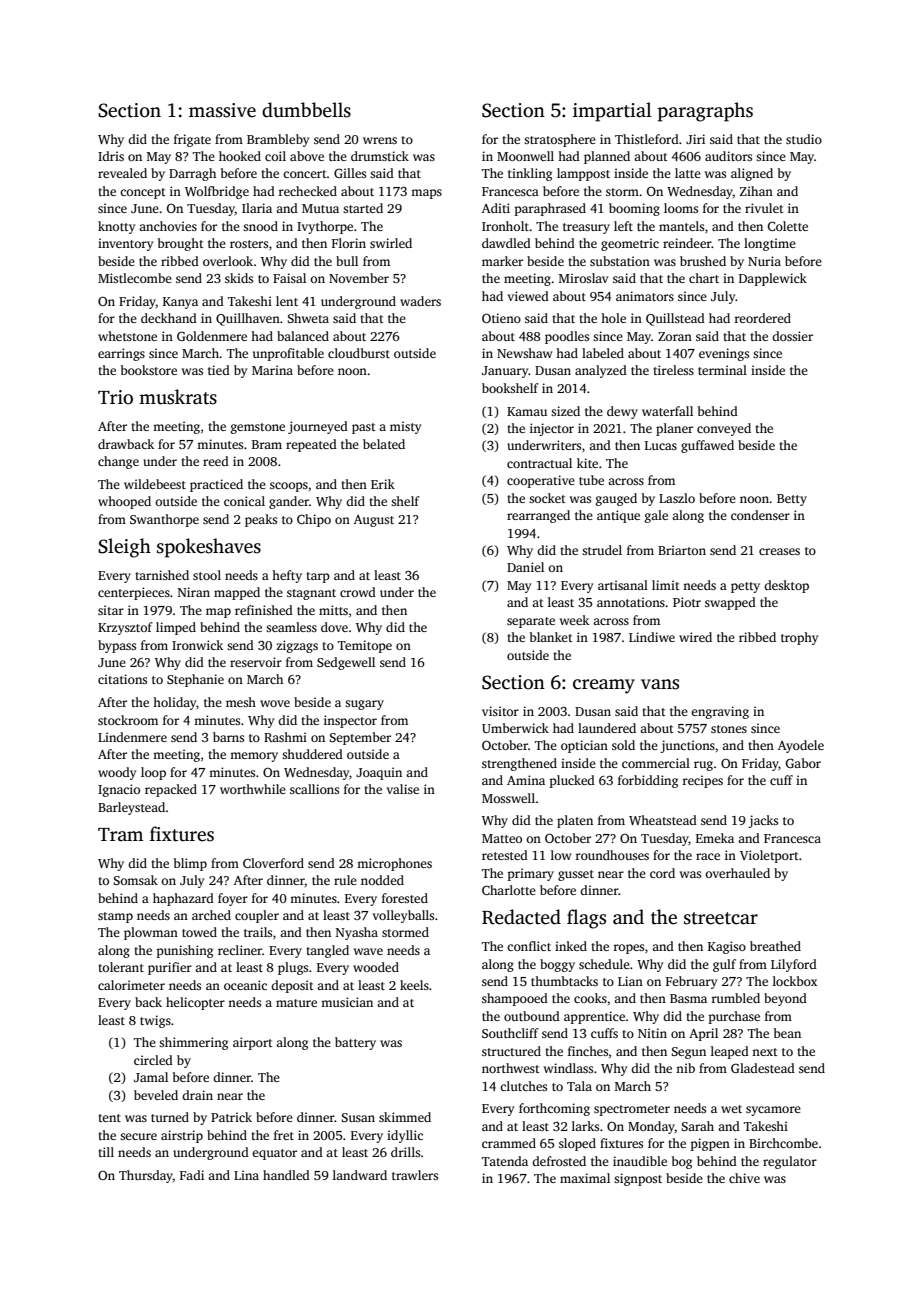  What do you see at coordinates (663, 820) in the screenshot?
I see `Wheatstead` at bounding box center [663, 820].
